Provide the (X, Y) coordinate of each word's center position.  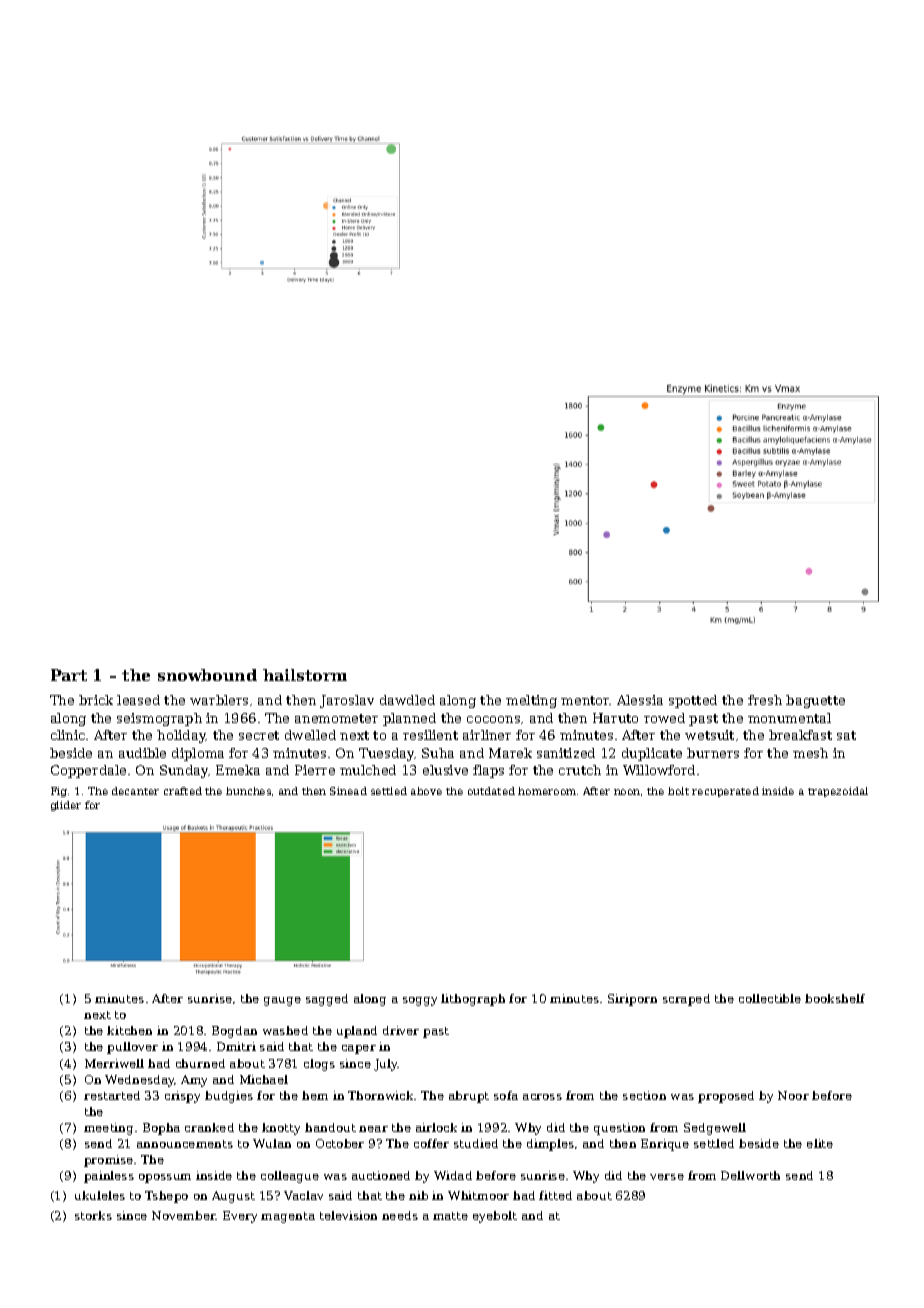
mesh (810, 753)
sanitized (566, 753)
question (619, 1129)
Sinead (348, 791)
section (644, 1095)
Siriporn (632, 1000)
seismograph (159, 719)
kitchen (129, 1030)
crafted (183, 791)
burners (713, 753)
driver (401, 1030)
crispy (182, 1097)
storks (93, 1215)
